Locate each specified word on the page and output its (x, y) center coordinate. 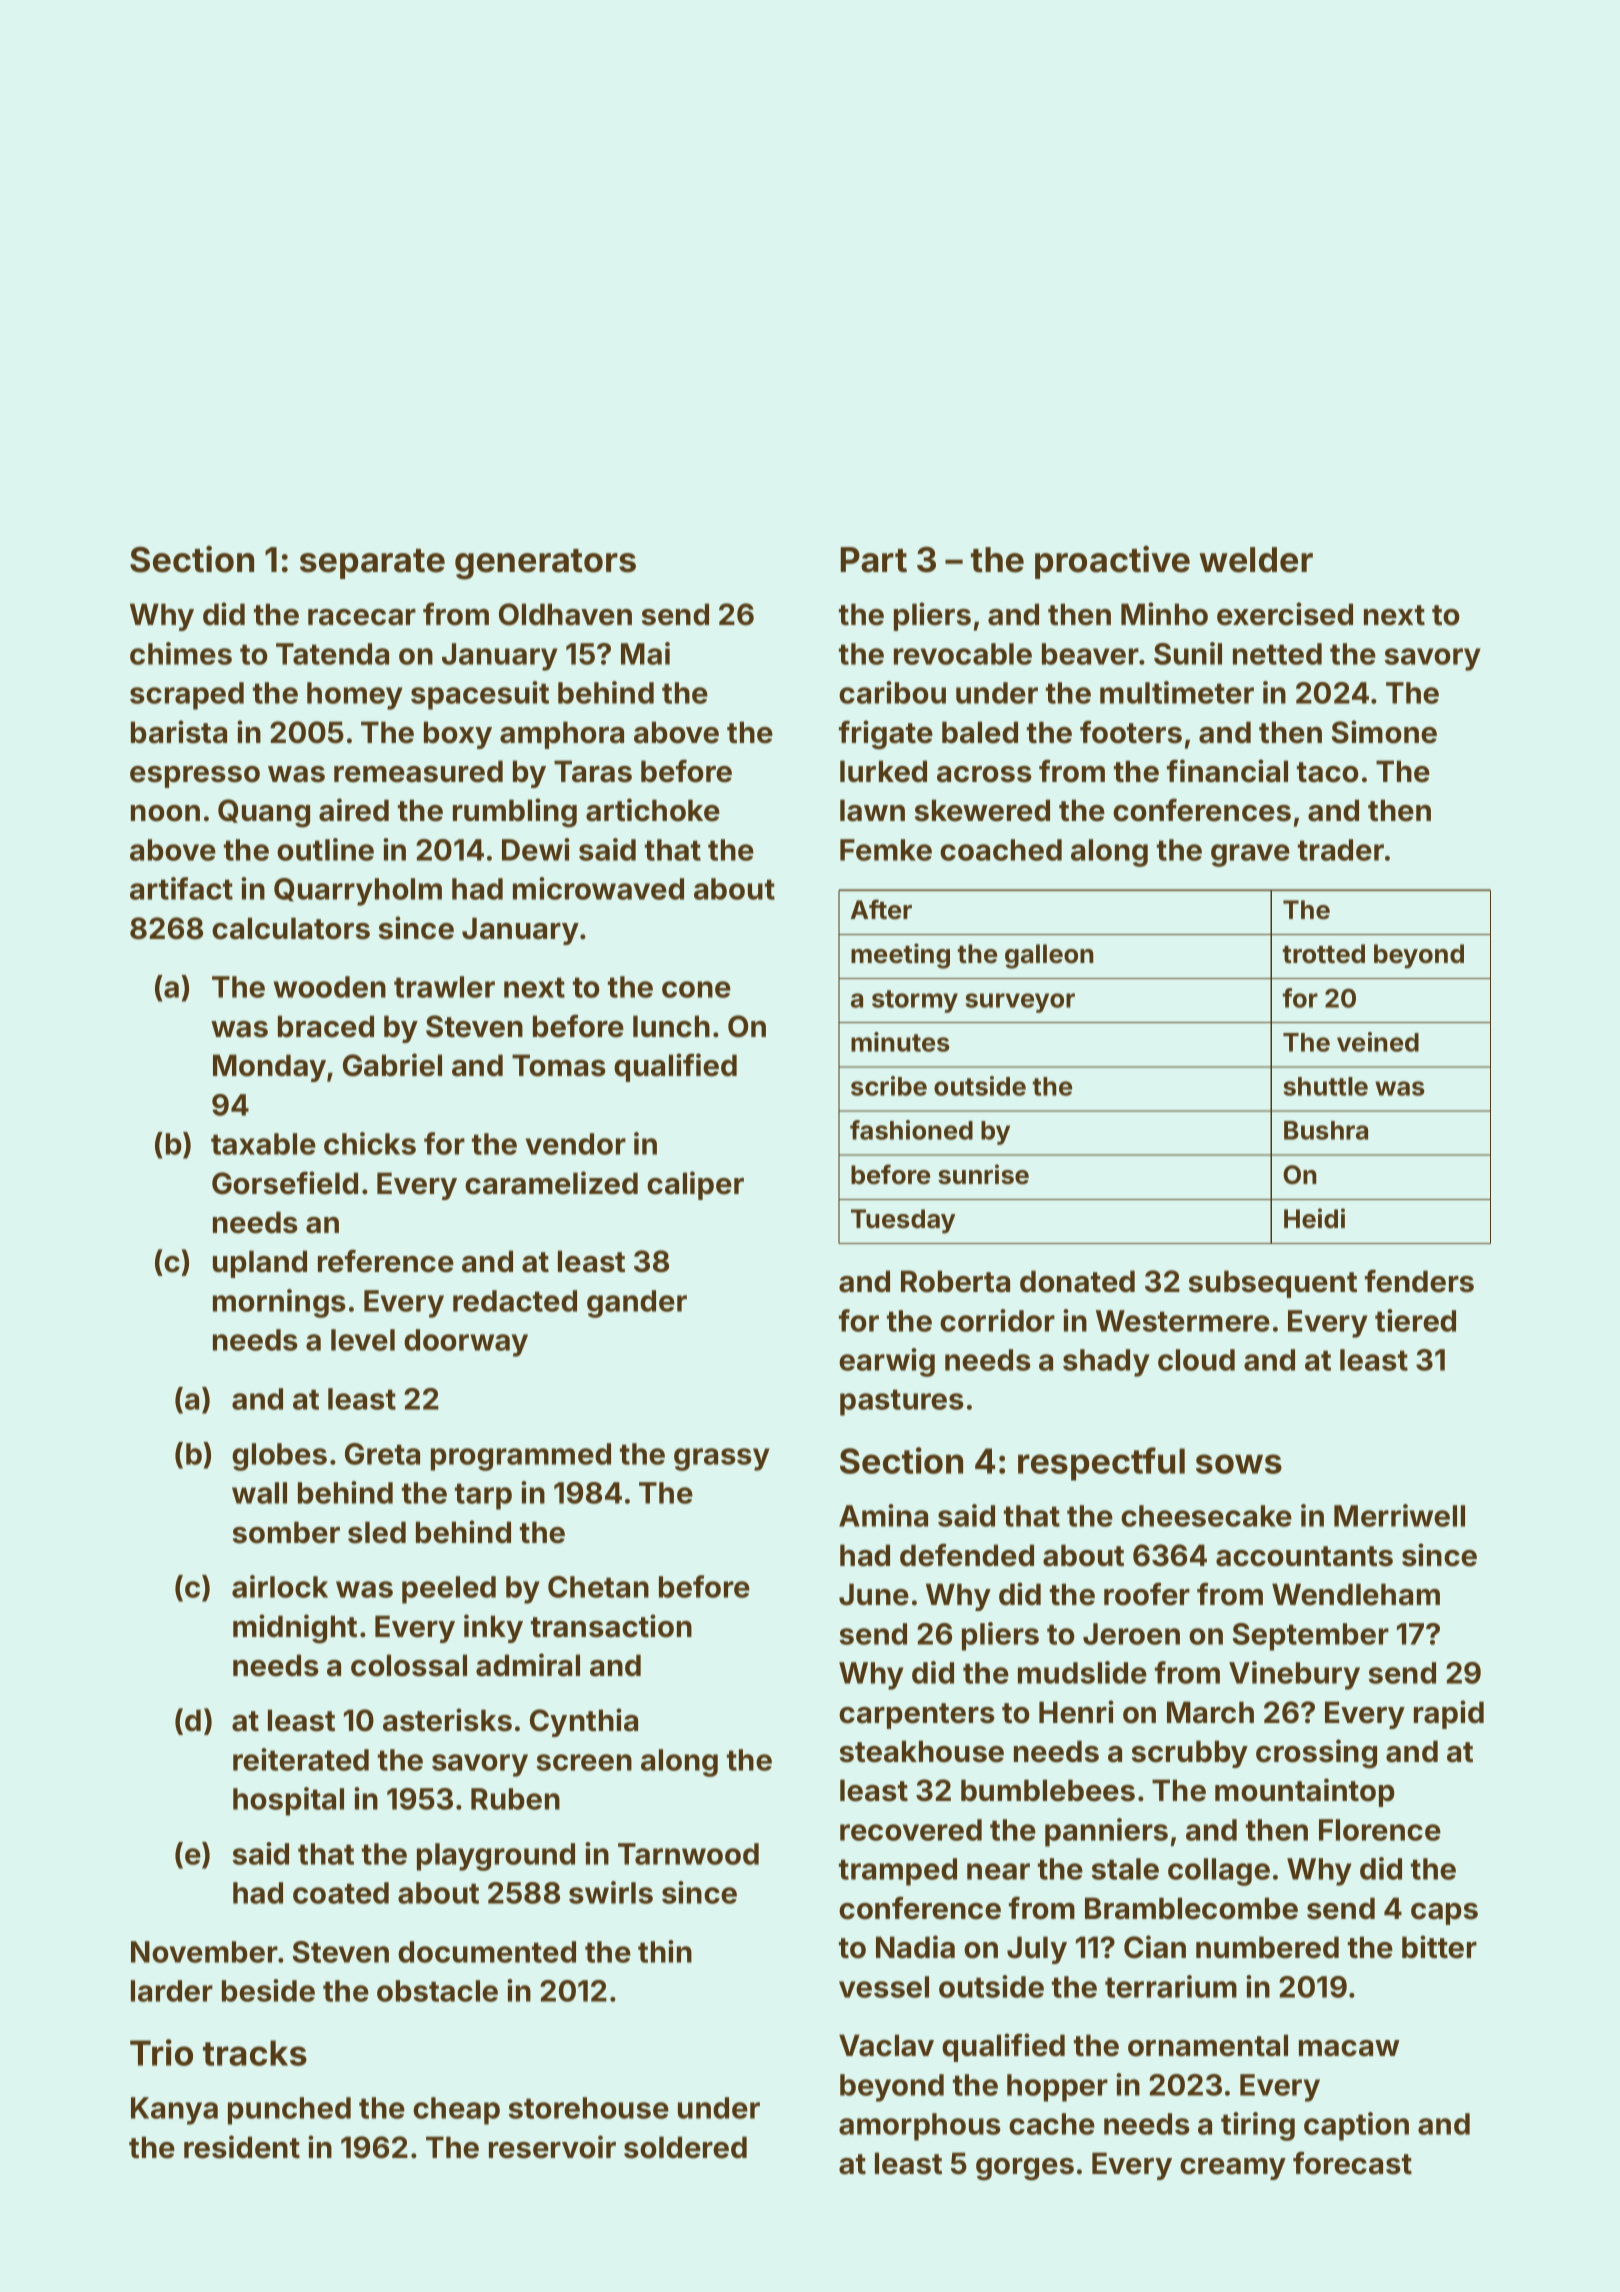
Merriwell (1399, 1515)
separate (372, 564)
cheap (456, 2111)
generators (545, 564)
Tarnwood (688, 1854)
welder (1256, 560)
